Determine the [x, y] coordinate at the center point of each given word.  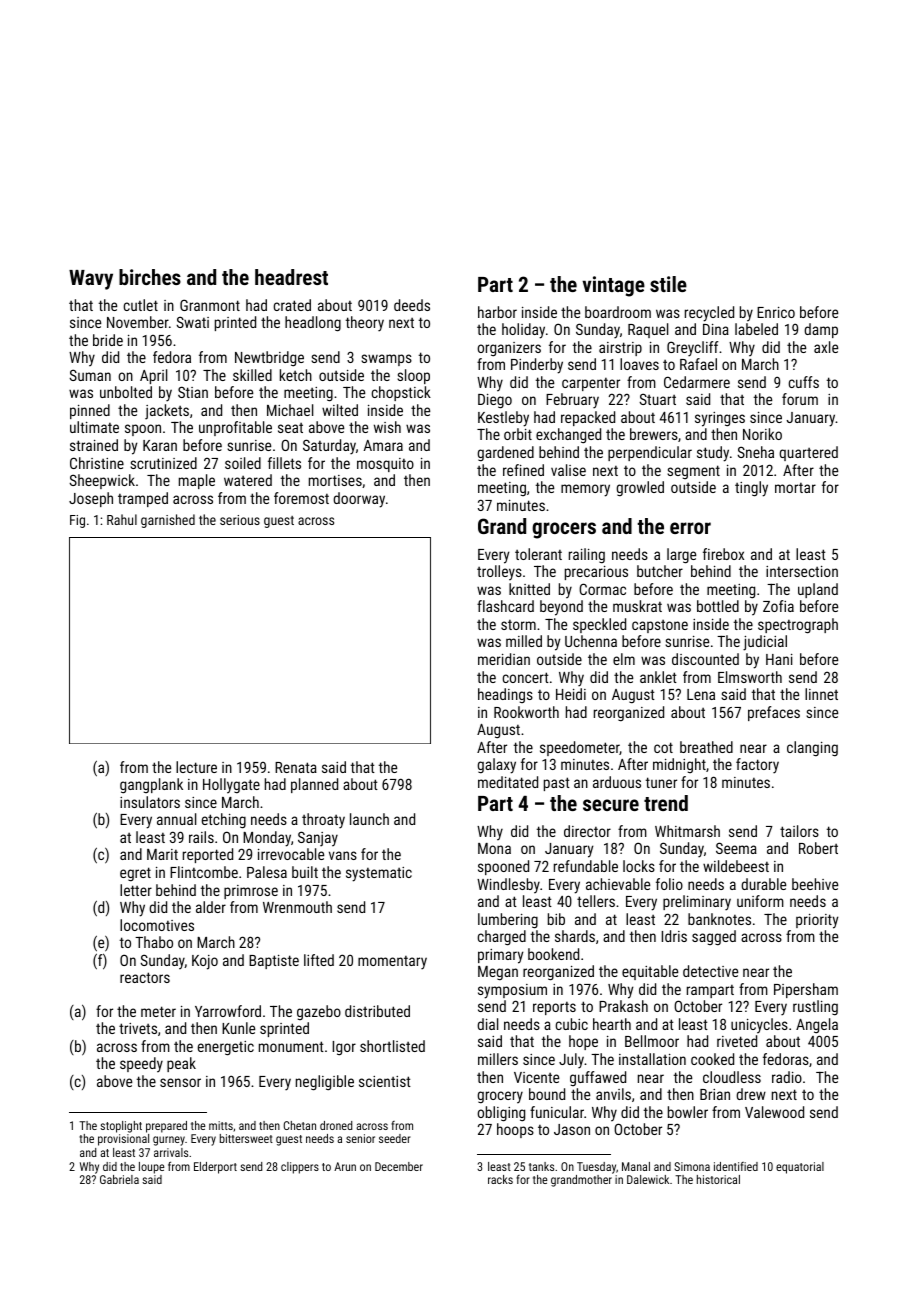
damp [821, 330]
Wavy [91, 280]
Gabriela [119, 1179]
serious [240, 520]
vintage [613, 286]
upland [818, 590]
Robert [818, 848]
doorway [359, 500]
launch [369, 819]
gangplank [151, 786]
